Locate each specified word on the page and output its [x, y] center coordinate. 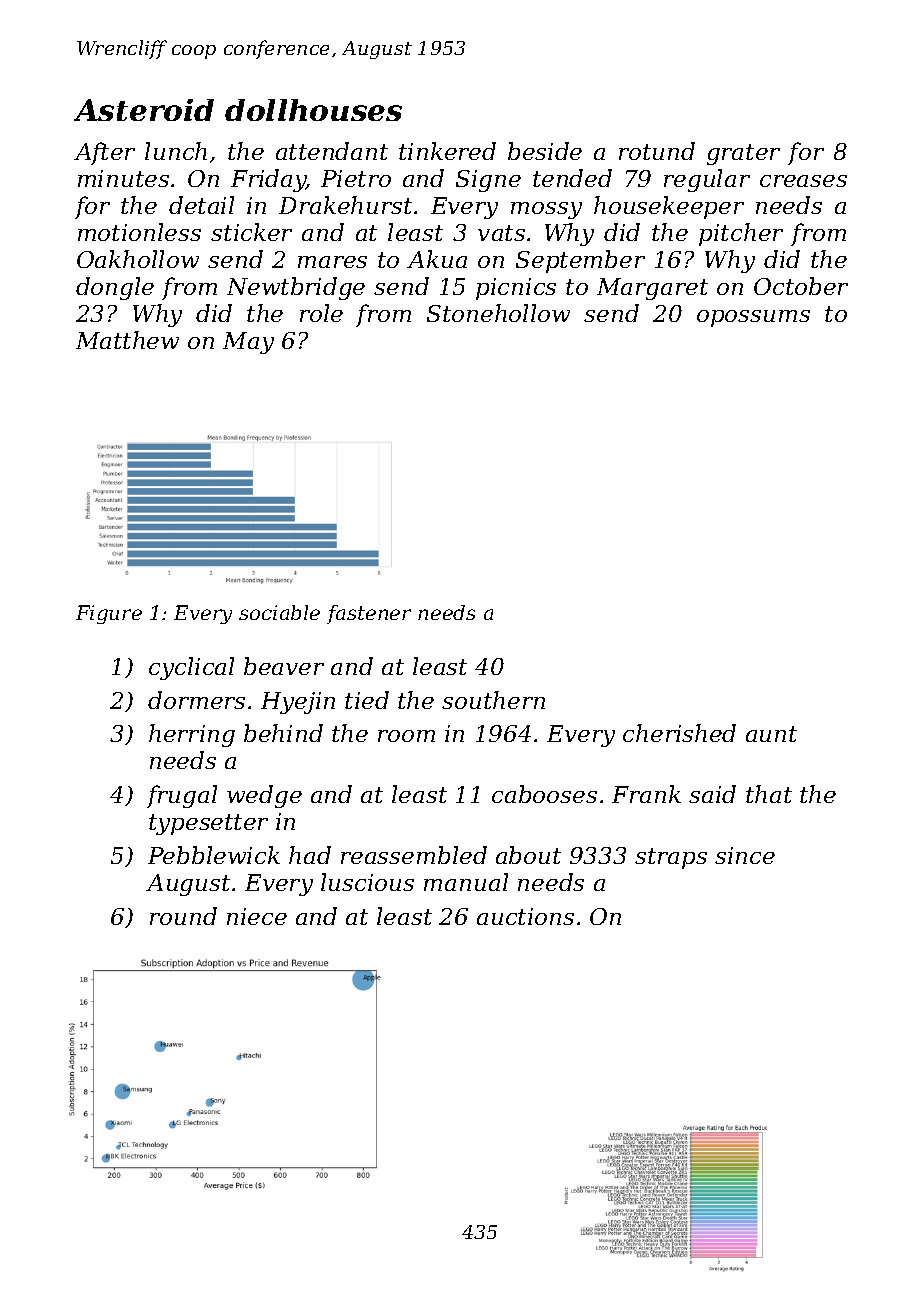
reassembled [414, 855]
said [712, 794]
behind [283, 733]
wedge [264, 796]
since [745, 855]
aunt [771, 734]
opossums [753, 318]
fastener [369, 614]
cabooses [544, 794]
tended [572, 178]
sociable [279, 612]
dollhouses [313, 110]
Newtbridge [296, 288]
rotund [657, 151]
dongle [115, 288]
